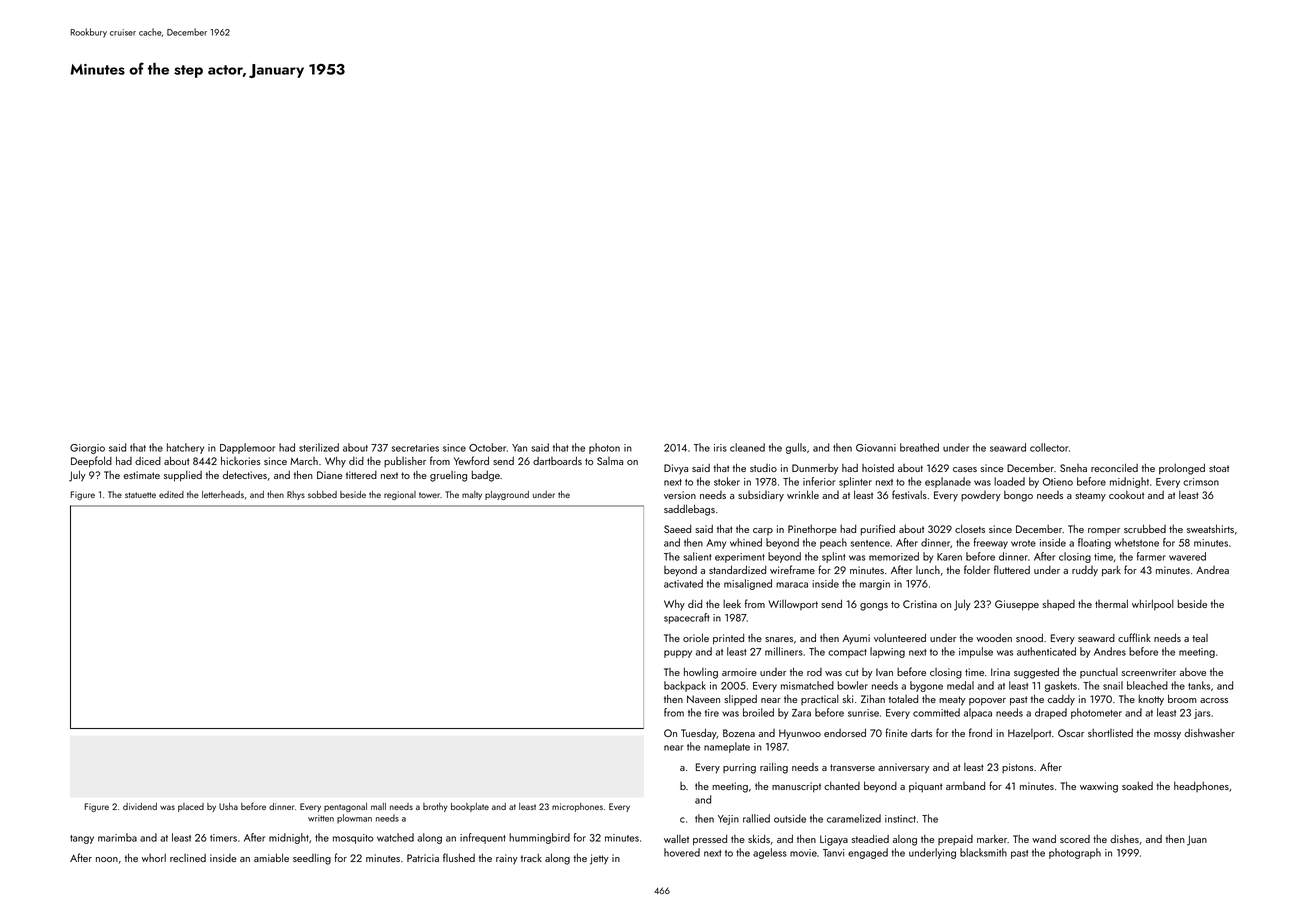 The image size is (1308, 924). What do you see at coordinates (678, 654) in the screenshot?
I see `puppy` at bounding box center [678, 654].
